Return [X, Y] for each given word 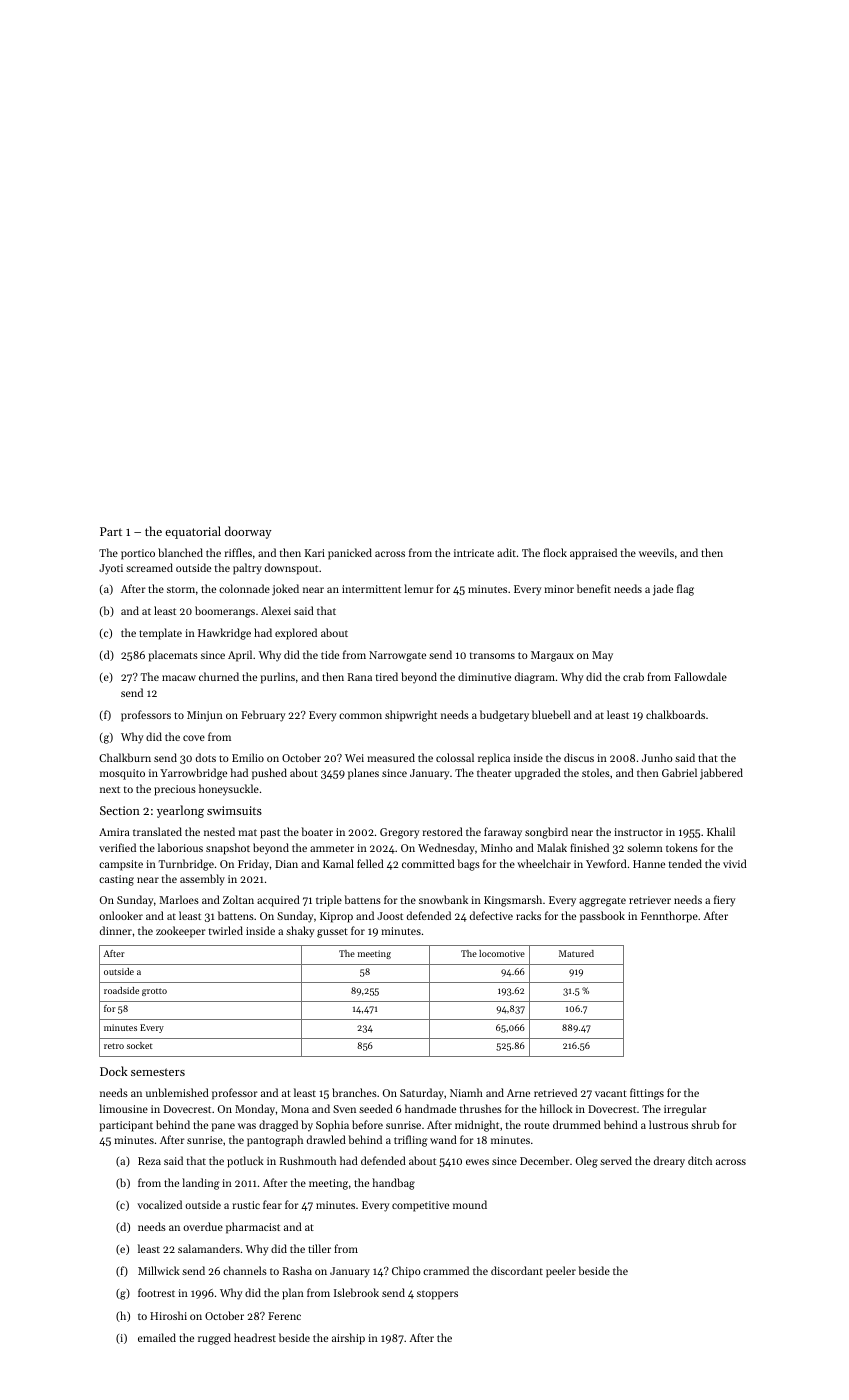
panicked [350, 554]
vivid [735, 863]
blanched [180, 552]
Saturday [422, 1094]
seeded [376, 1108]
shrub [705, 1124]
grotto [154, 992]
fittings [647, 1094]
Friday [253, 865]
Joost [390, 916]
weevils [656, 552]
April [240, 656]
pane [223, 1127]
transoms [492, 655]
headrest [255, 1337]
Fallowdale [700, 676]
